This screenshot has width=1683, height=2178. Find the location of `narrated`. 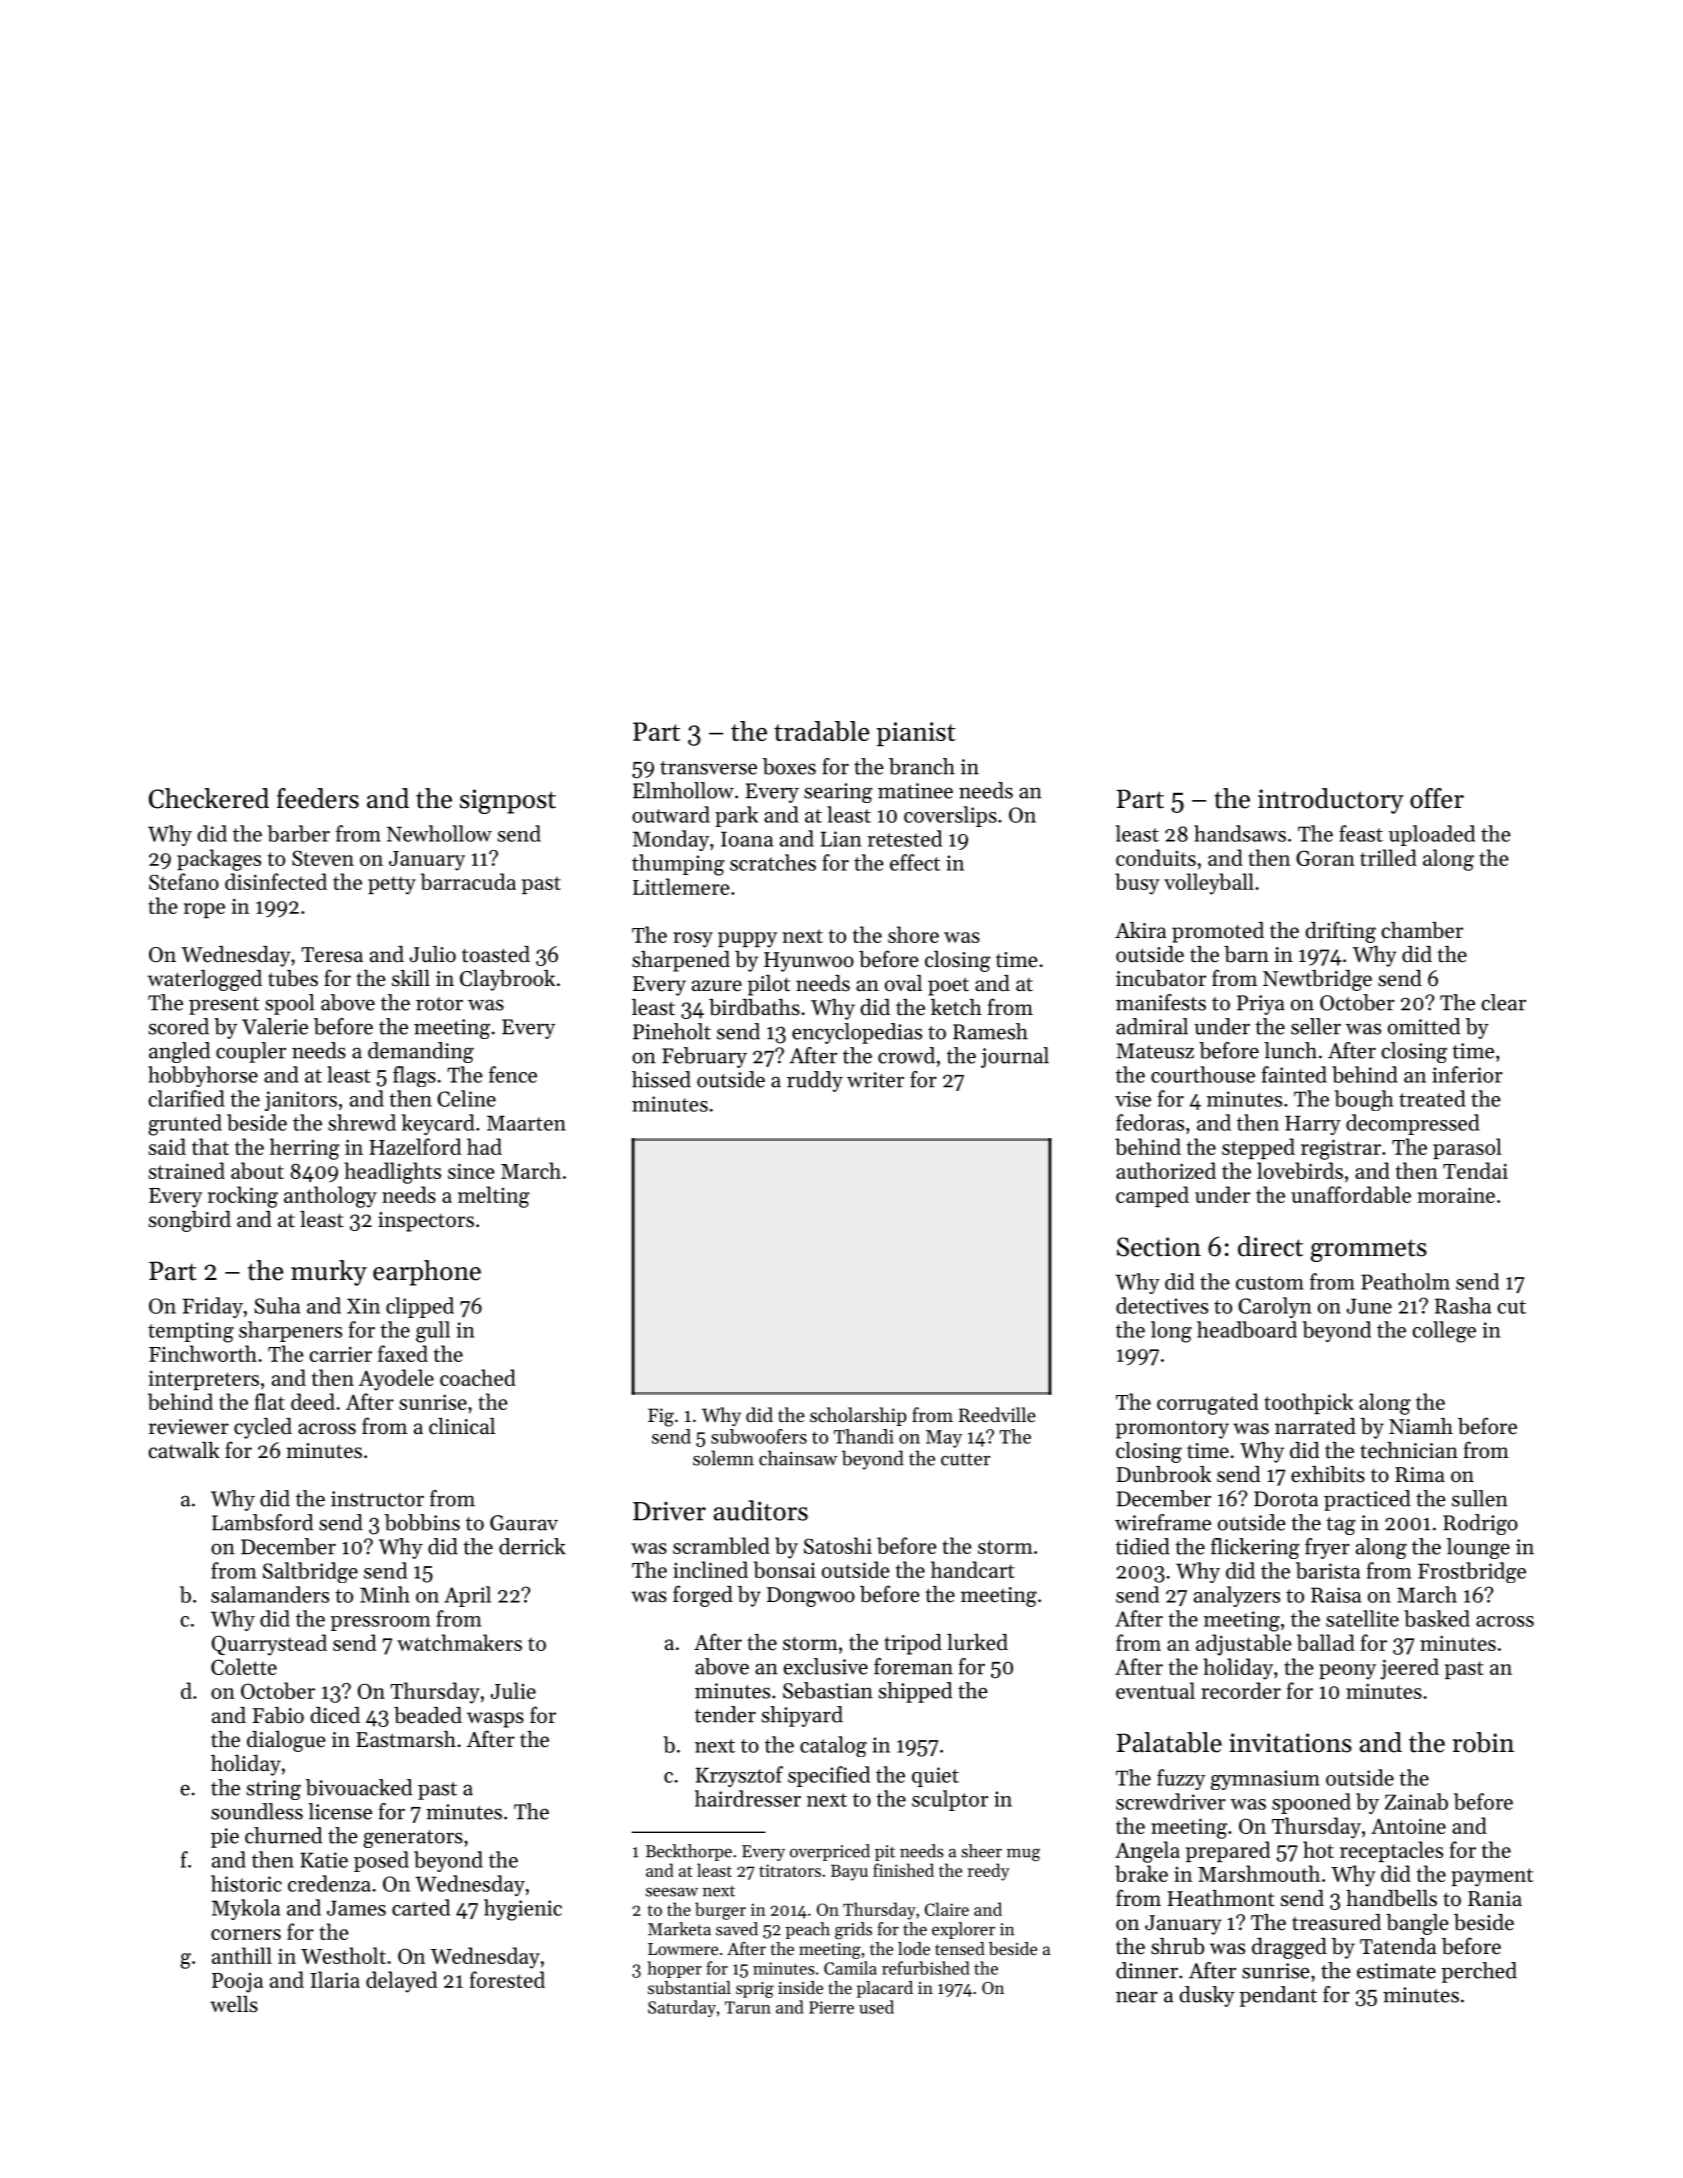

narrated is located at coordinates (1315, 1426).
